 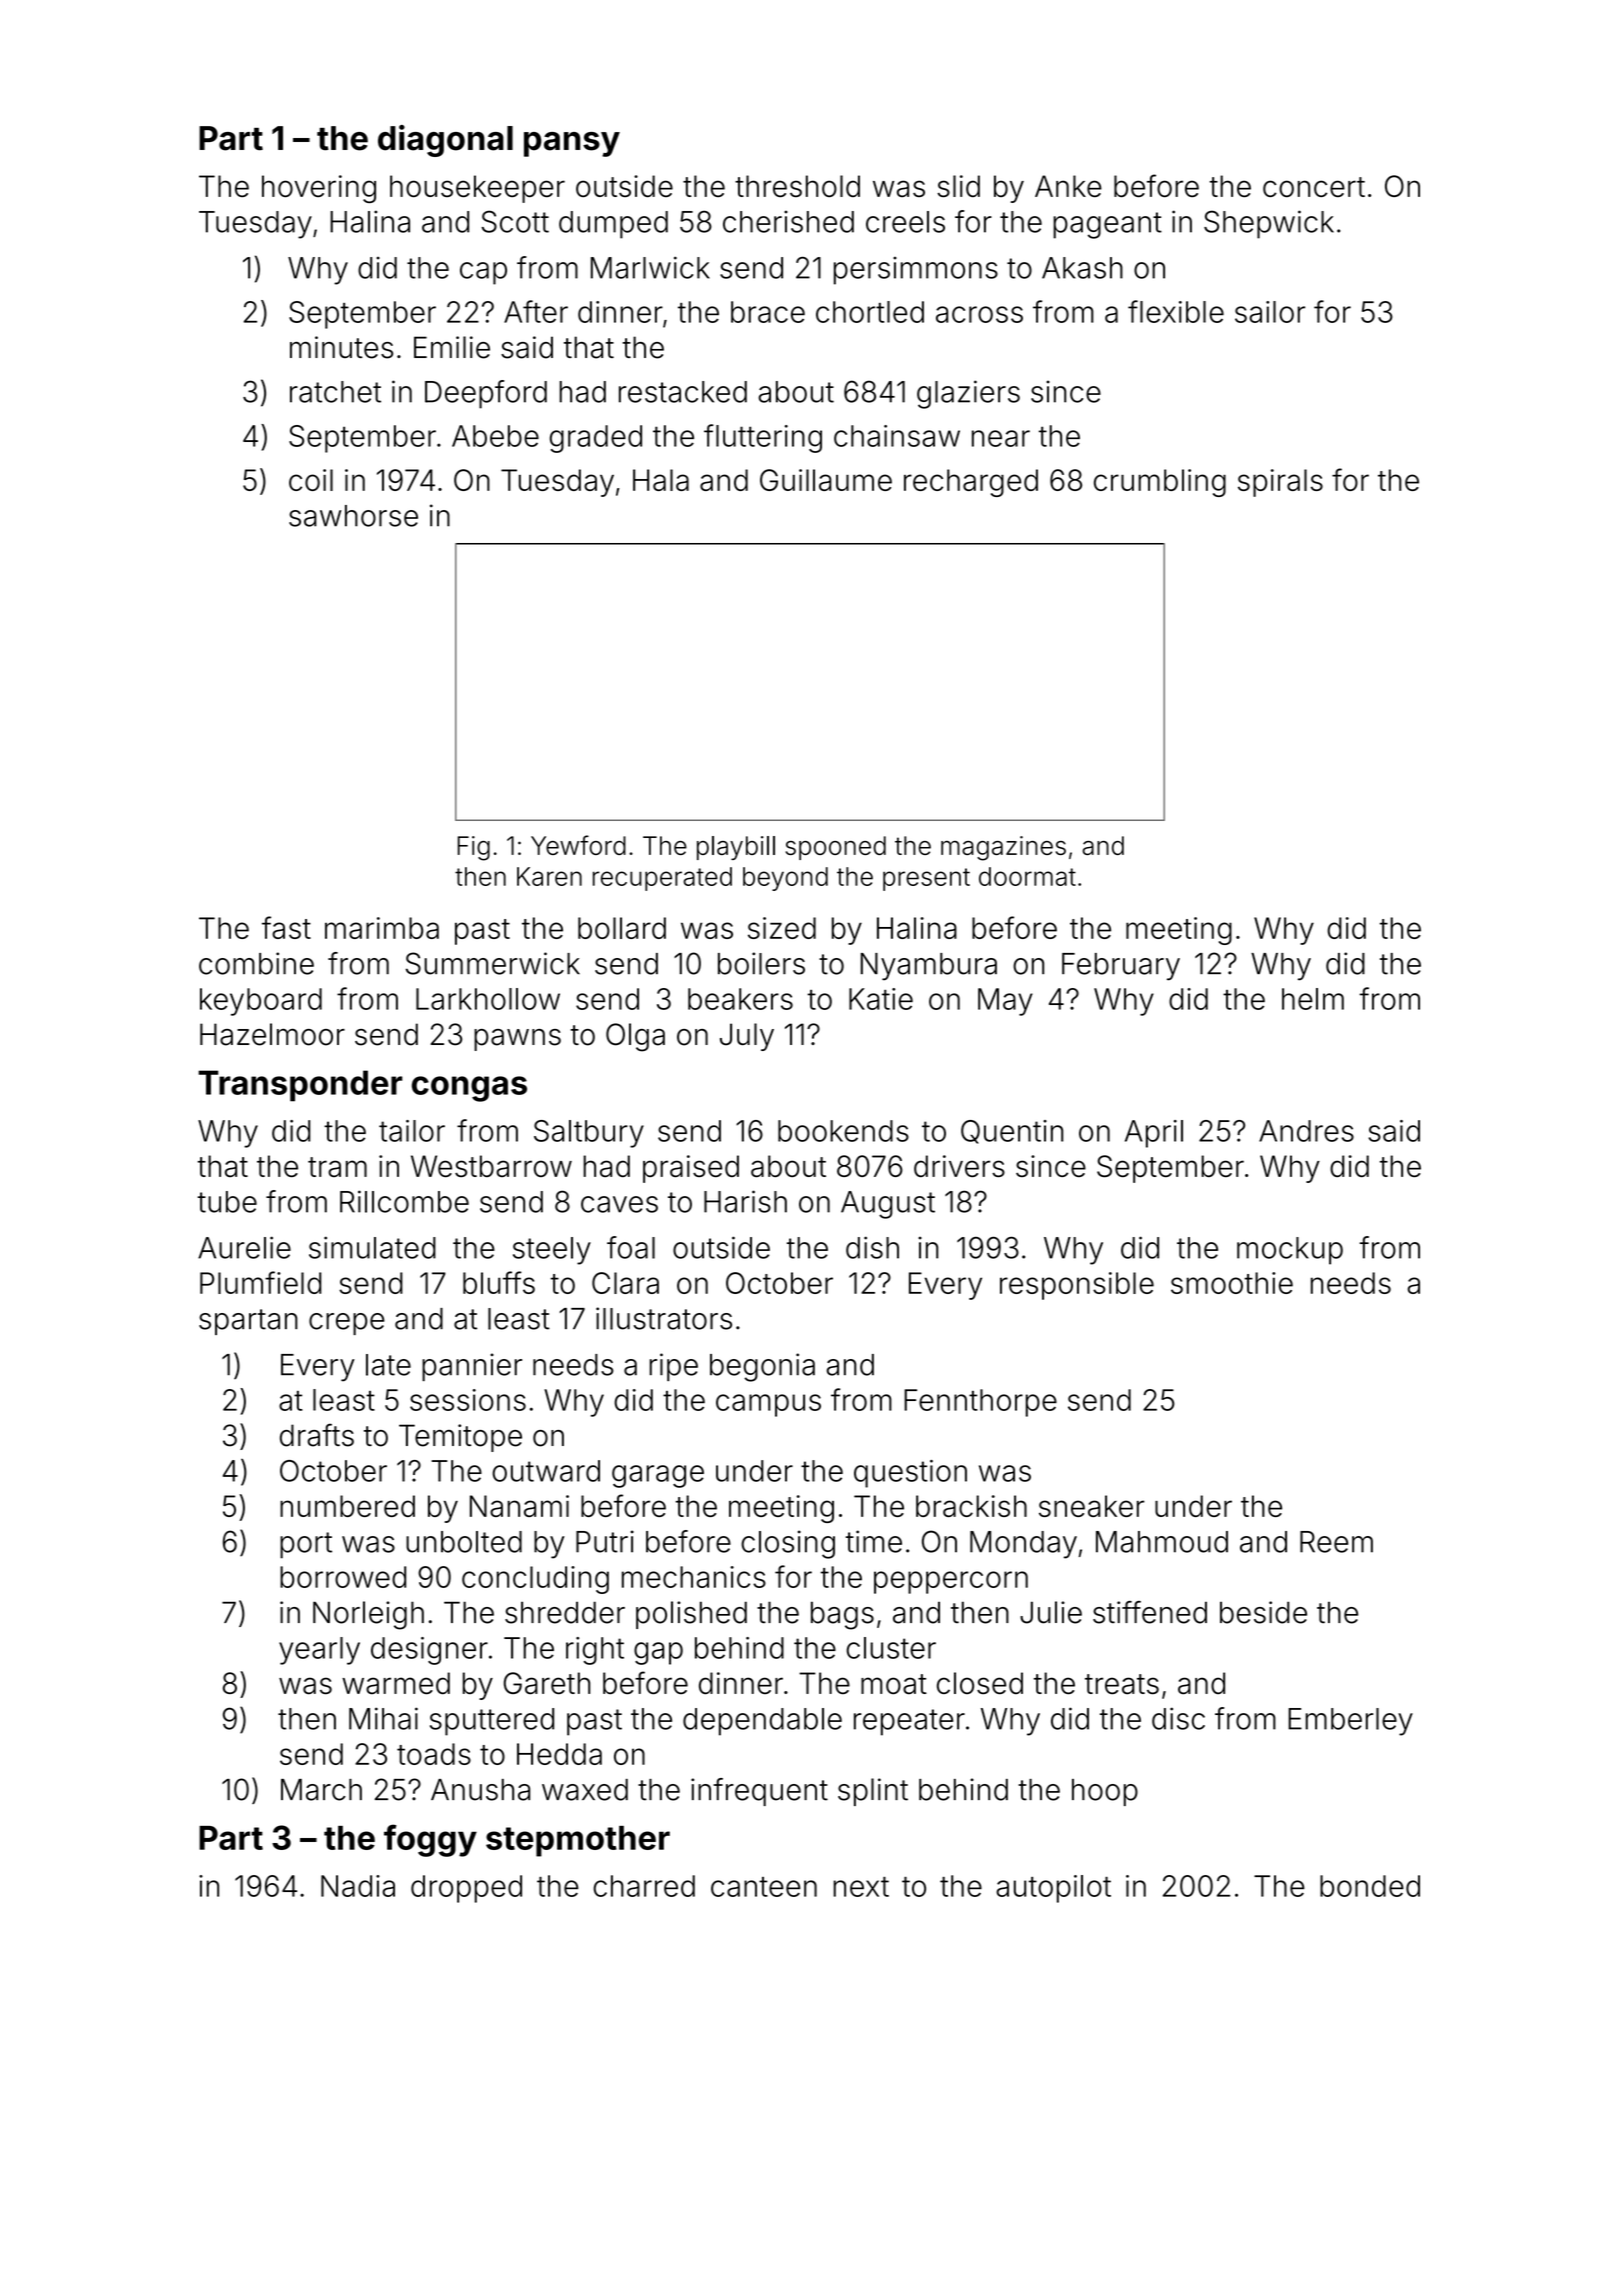 I want to click on playbill, so click(x=736, y=848).
